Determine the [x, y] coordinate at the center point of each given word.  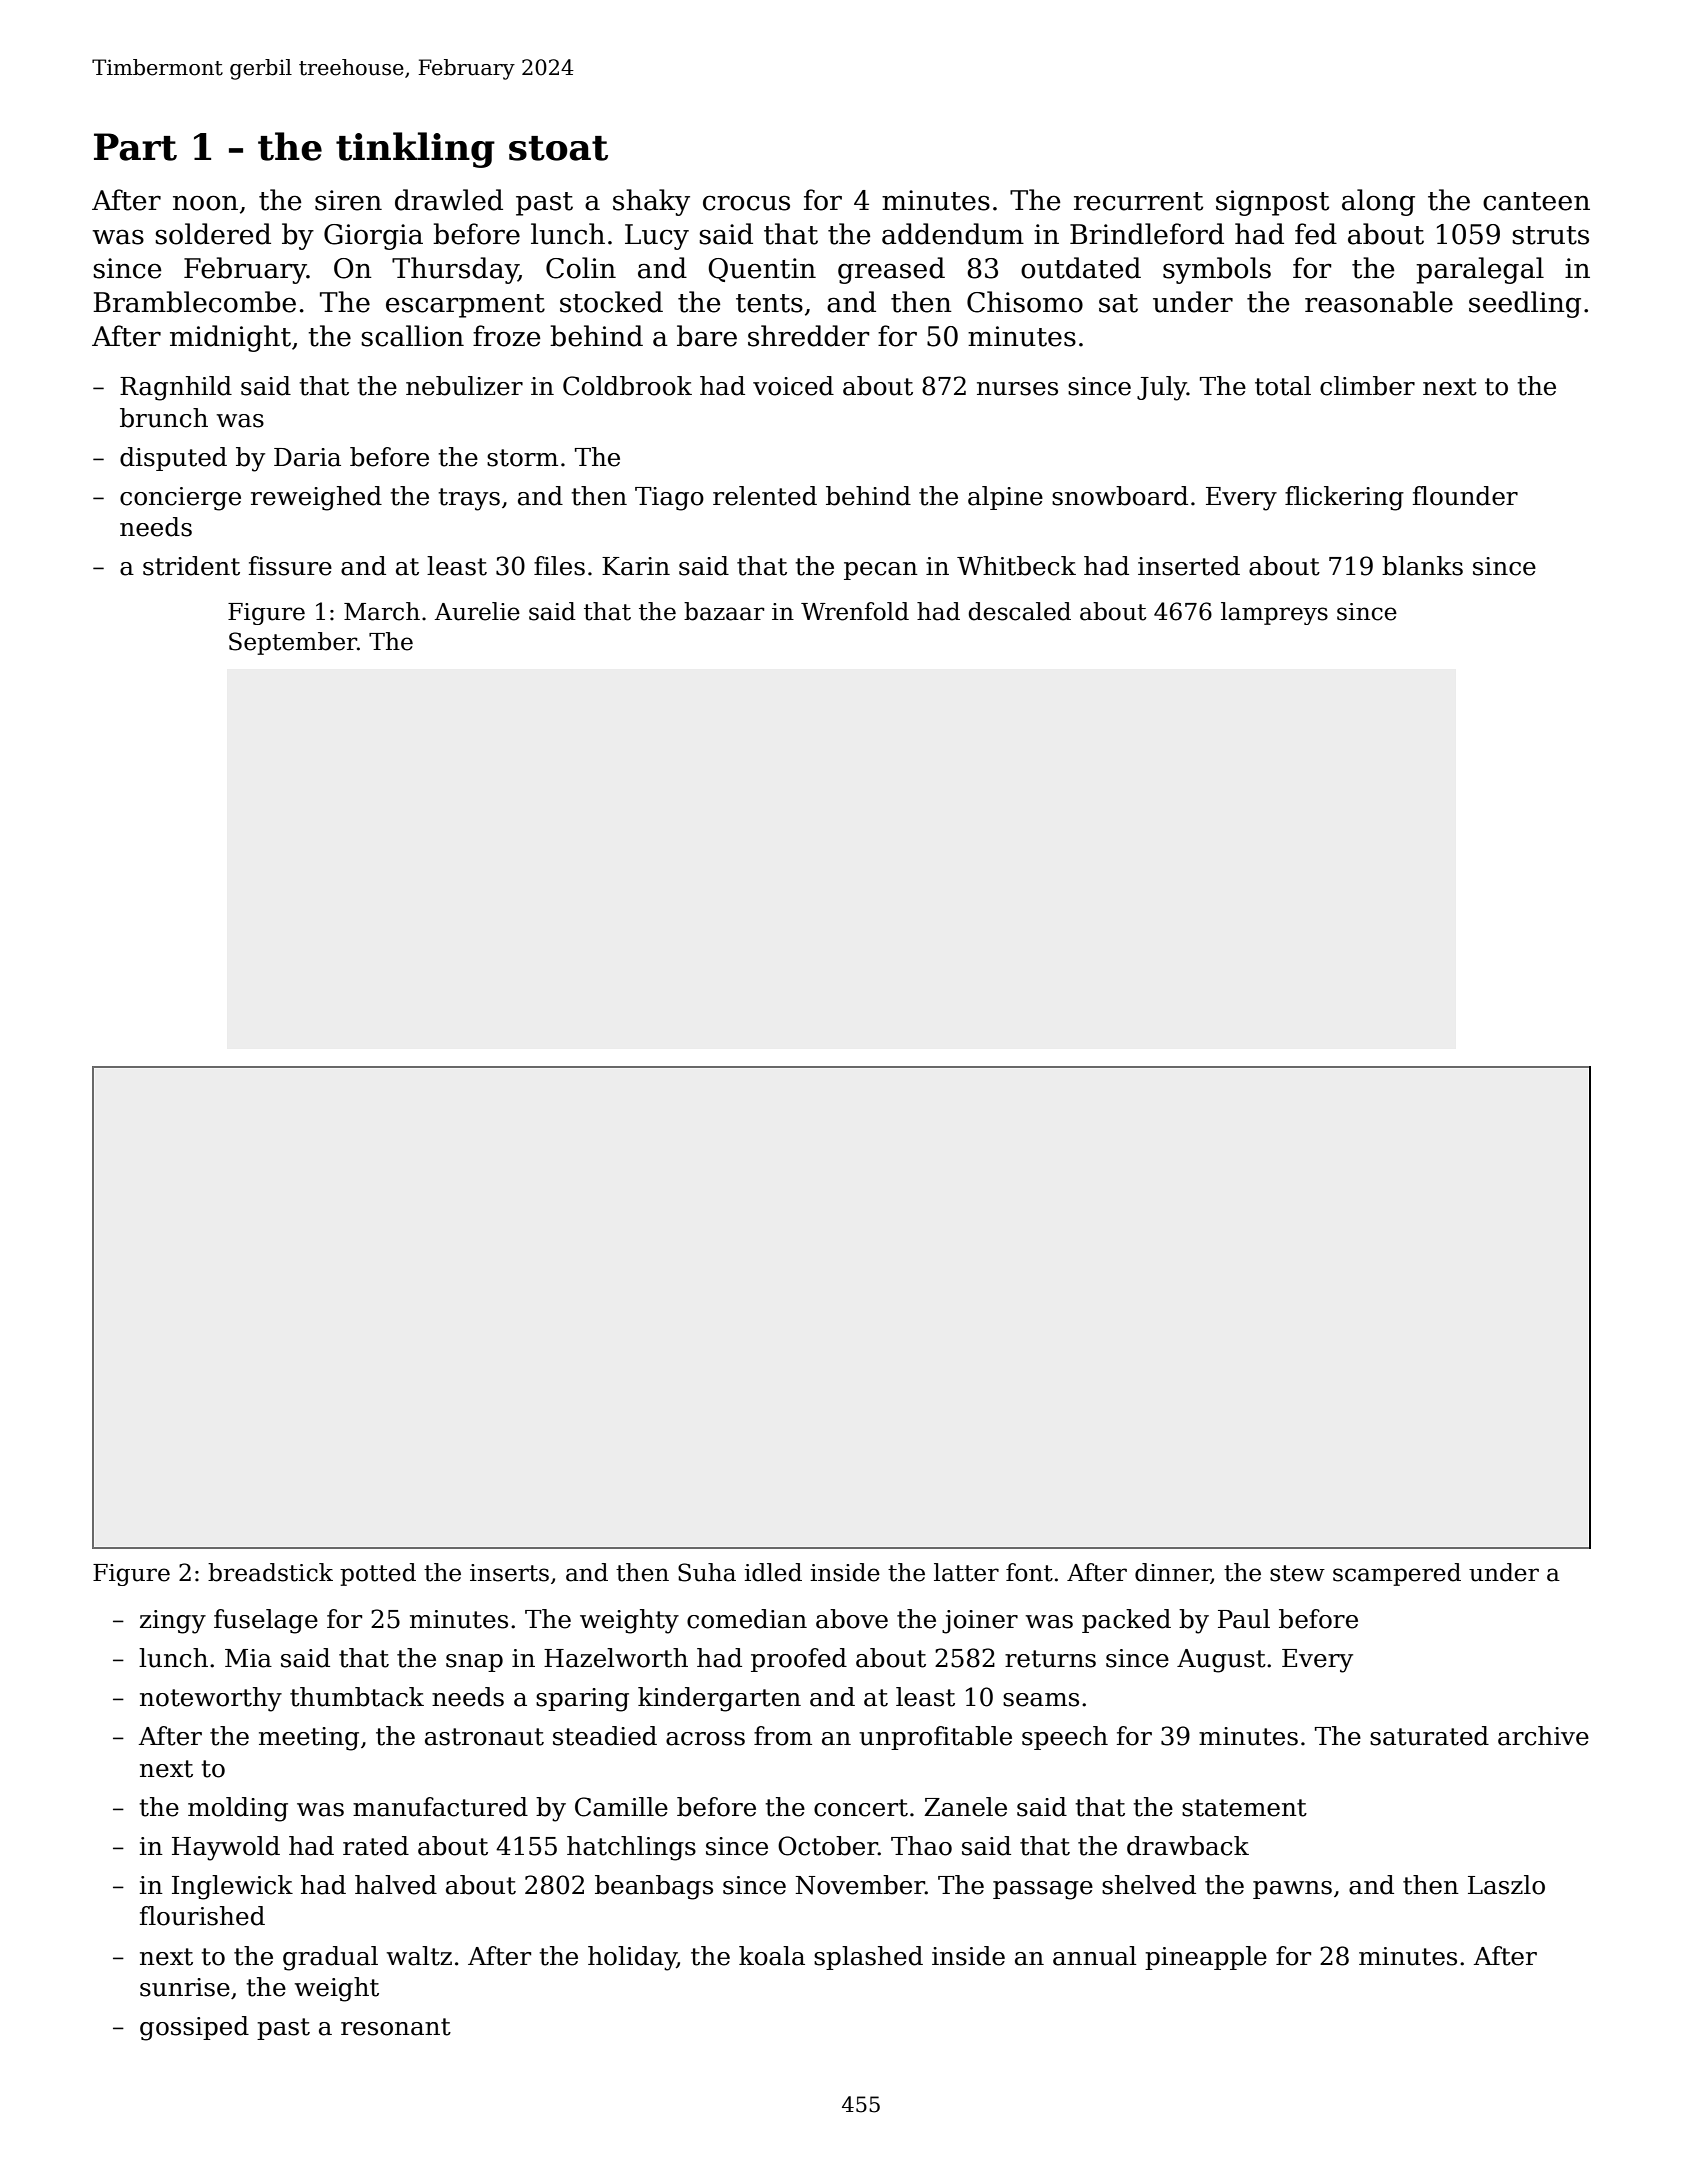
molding [238, 1809]
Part [135, 147]
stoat [558, 148]
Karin [636, 566]
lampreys [1274, 613]
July [1162, 388]
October [828, 1846]
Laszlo [1506, 1885]
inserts [509, 1573]
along [1378, 202]
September [293, 643]
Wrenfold [855, 611]
